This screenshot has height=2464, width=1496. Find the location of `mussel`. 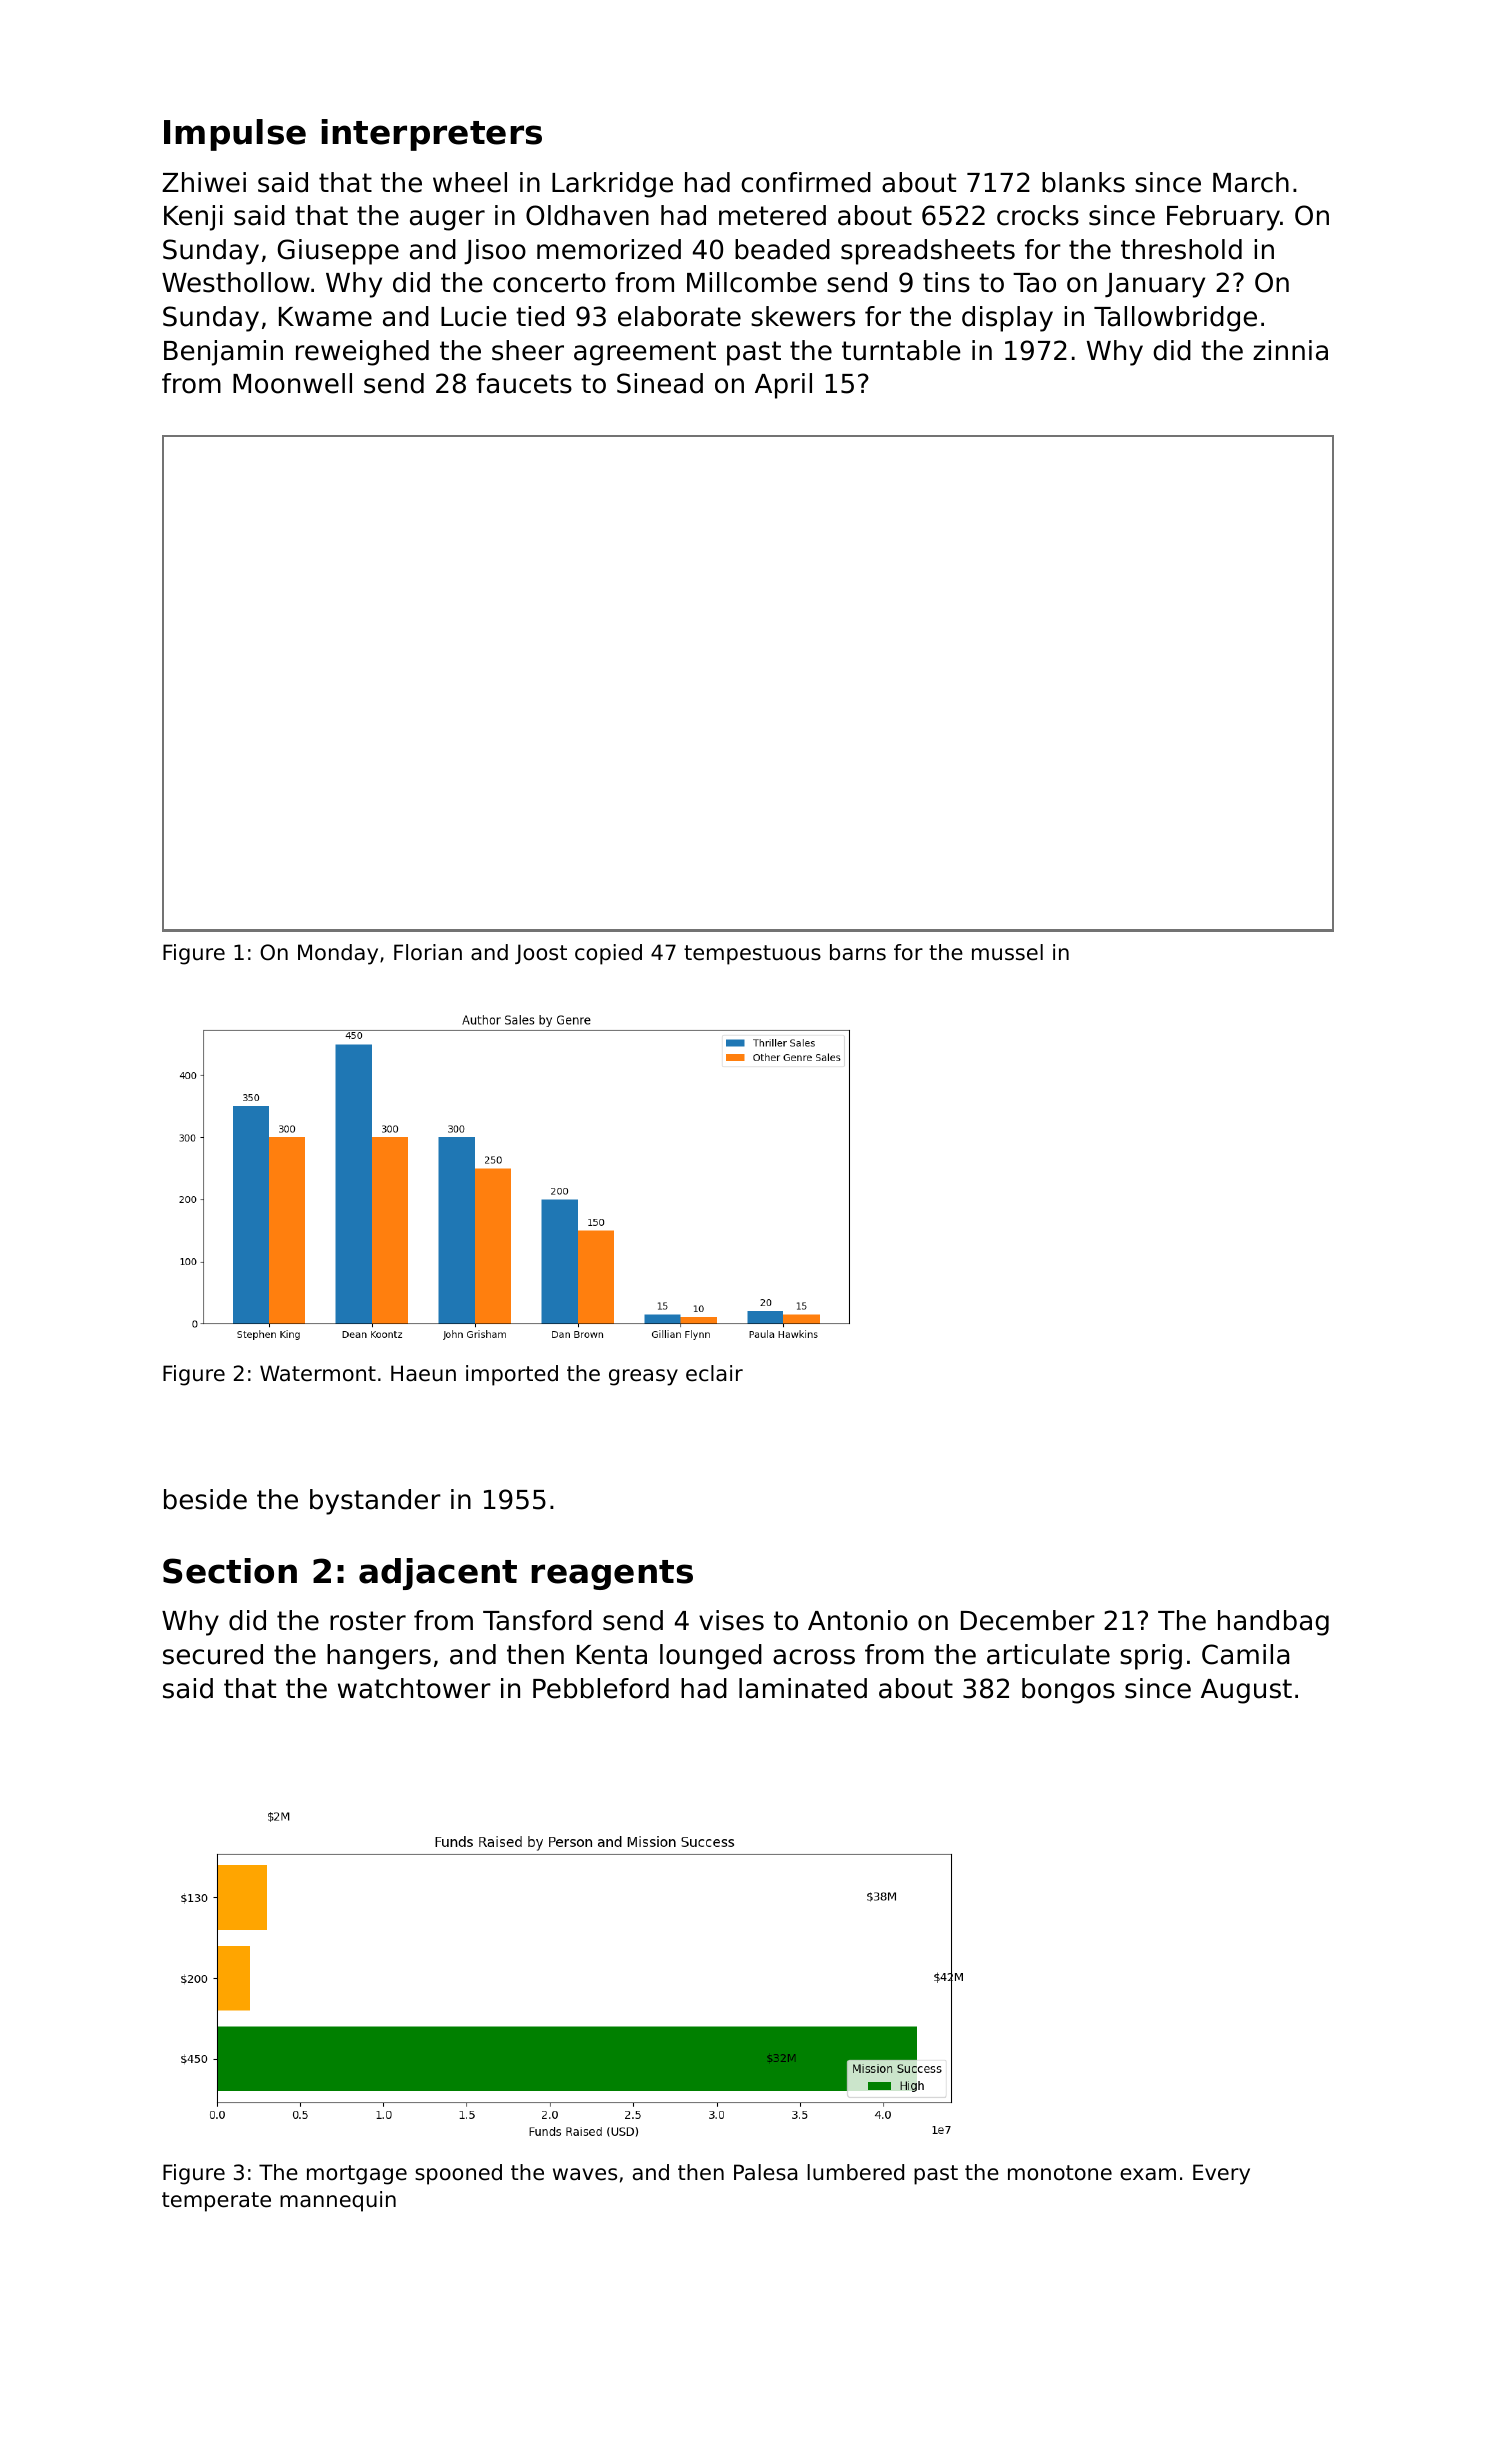

mussel is located at coordinates (1007, 952).
